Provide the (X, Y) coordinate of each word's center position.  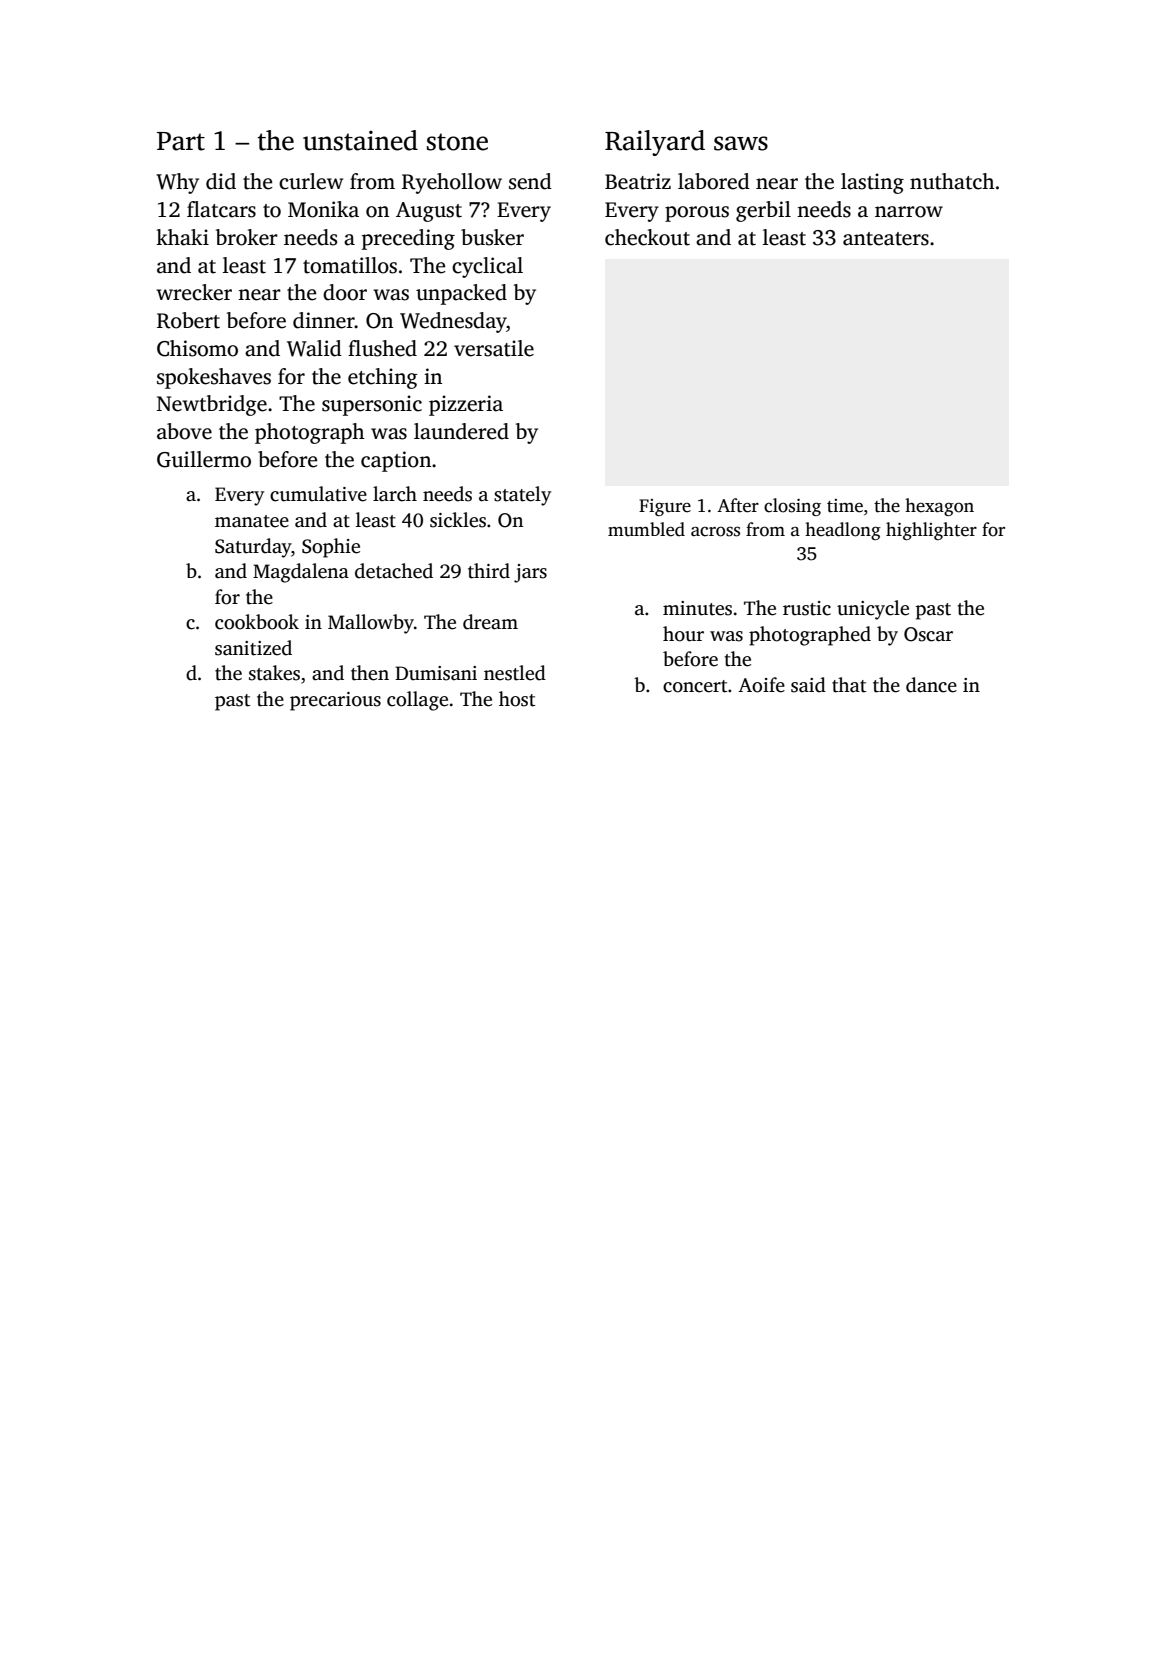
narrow (909, 212)
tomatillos (350, 265)
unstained (360, 140)
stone (457, 142)
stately (522, 496)
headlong (843, 531)
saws (741, 143)
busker (492, 237)
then (370, 673)
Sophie (331, 548)
